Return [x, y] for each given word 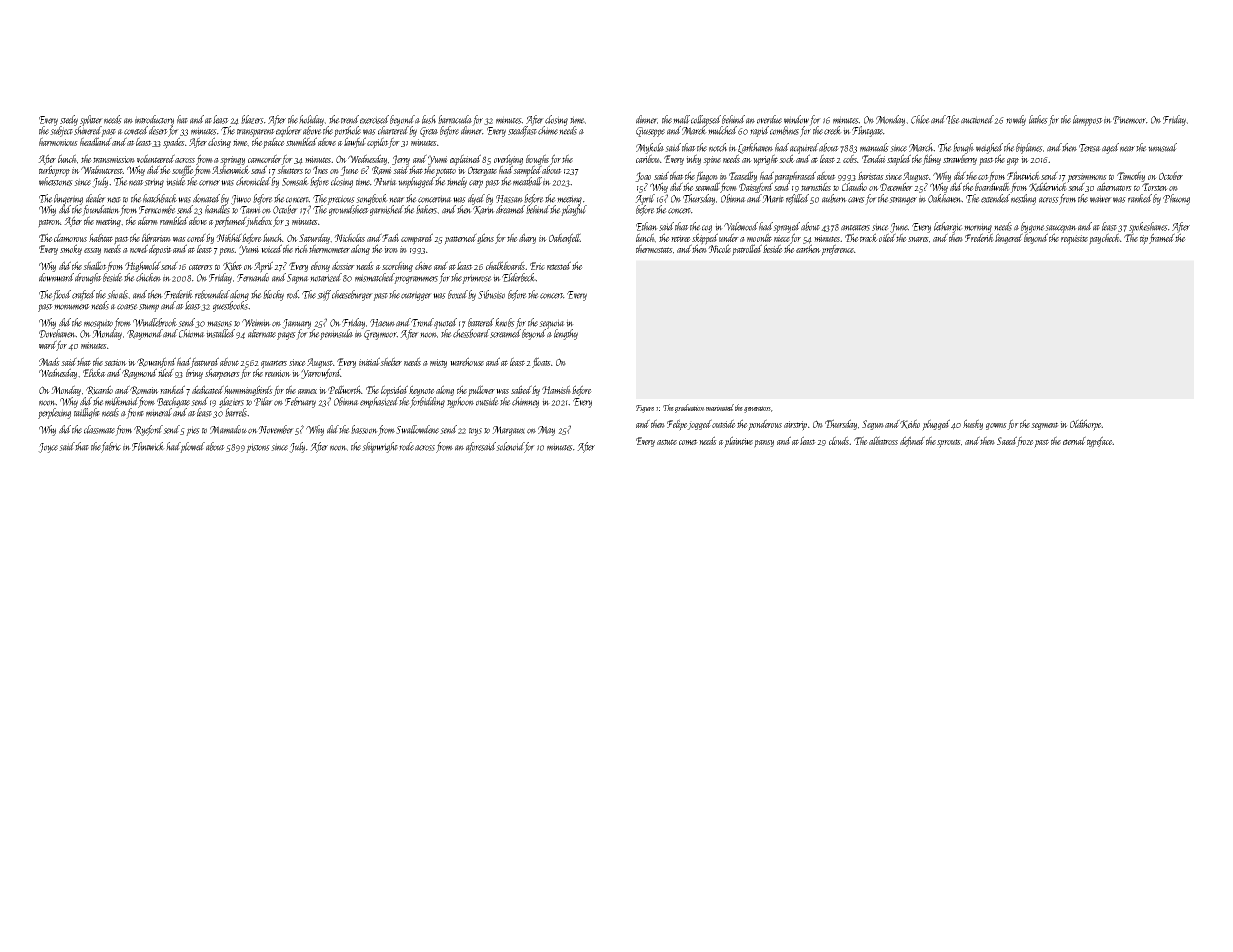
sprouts [949, 443]
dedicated [208, 389]
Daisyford [756, 188]
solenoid [510, 446]
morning [978, 228]
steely [69, 120]
